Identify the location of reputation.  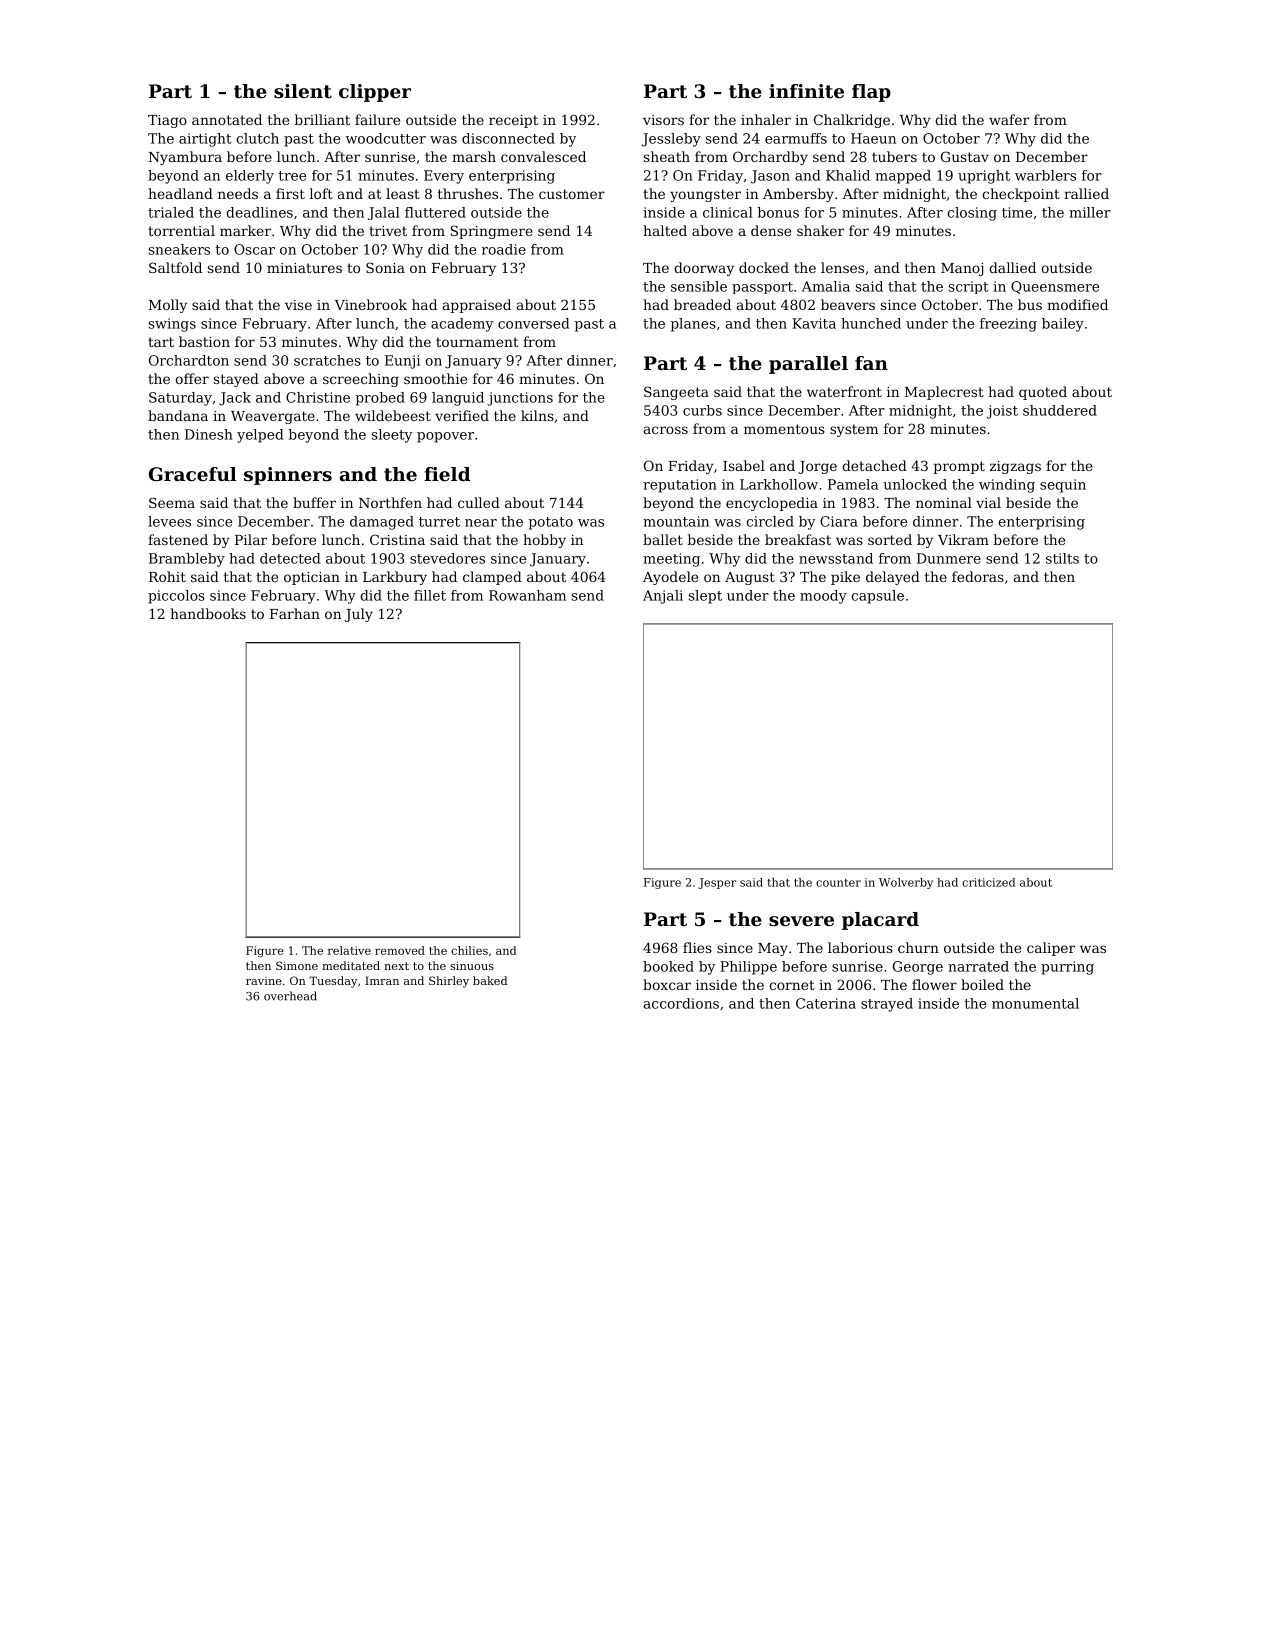
(680, 486).
